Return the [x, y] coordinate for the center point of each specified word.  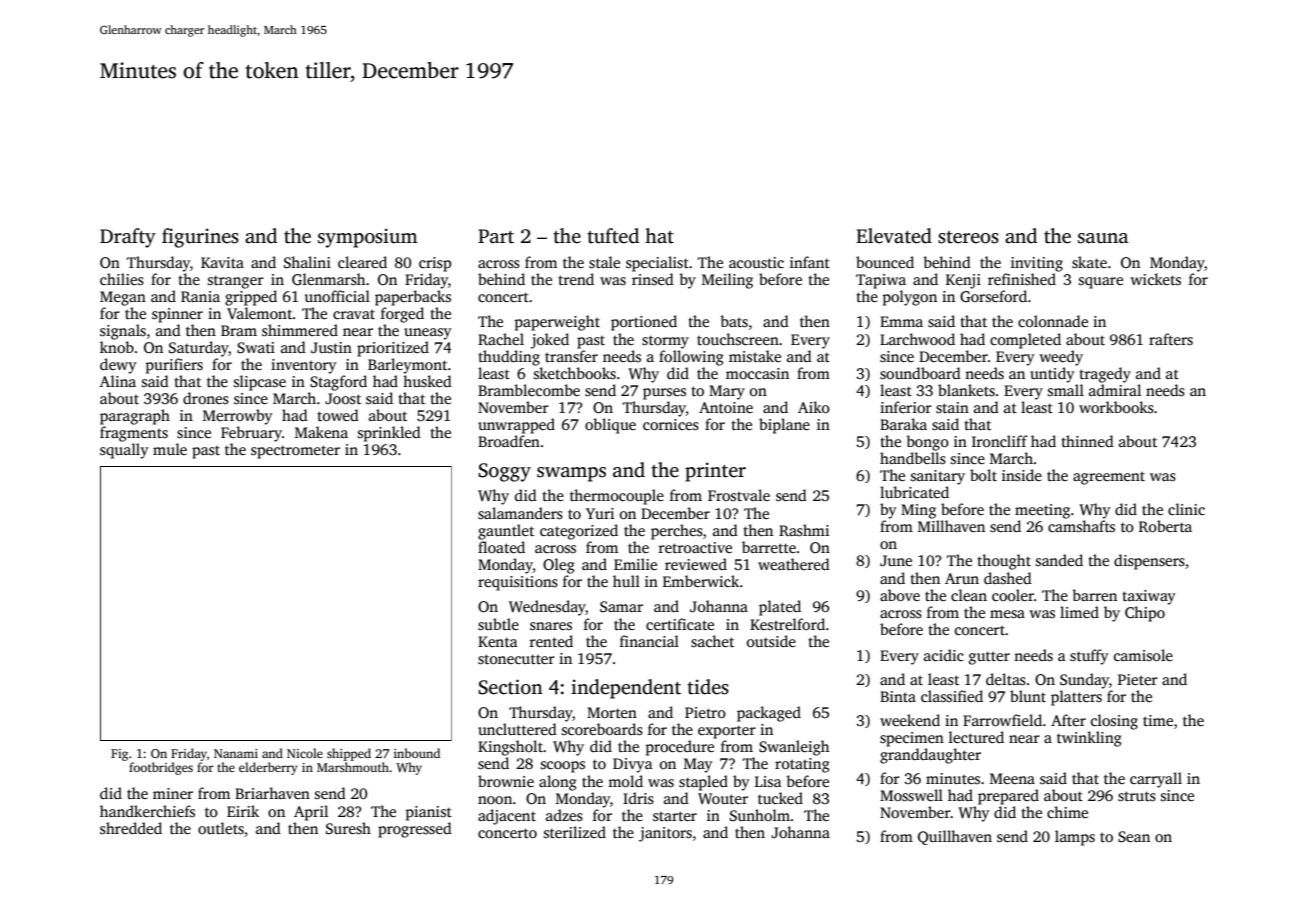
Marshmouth [353, 767]
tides [708, 687]
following [691, 358]
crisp [435, 264]
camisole [1143, 655]
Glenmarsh [328, 279]
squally [124, 451]
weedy [1061, 358]
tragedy [1105, 375]
